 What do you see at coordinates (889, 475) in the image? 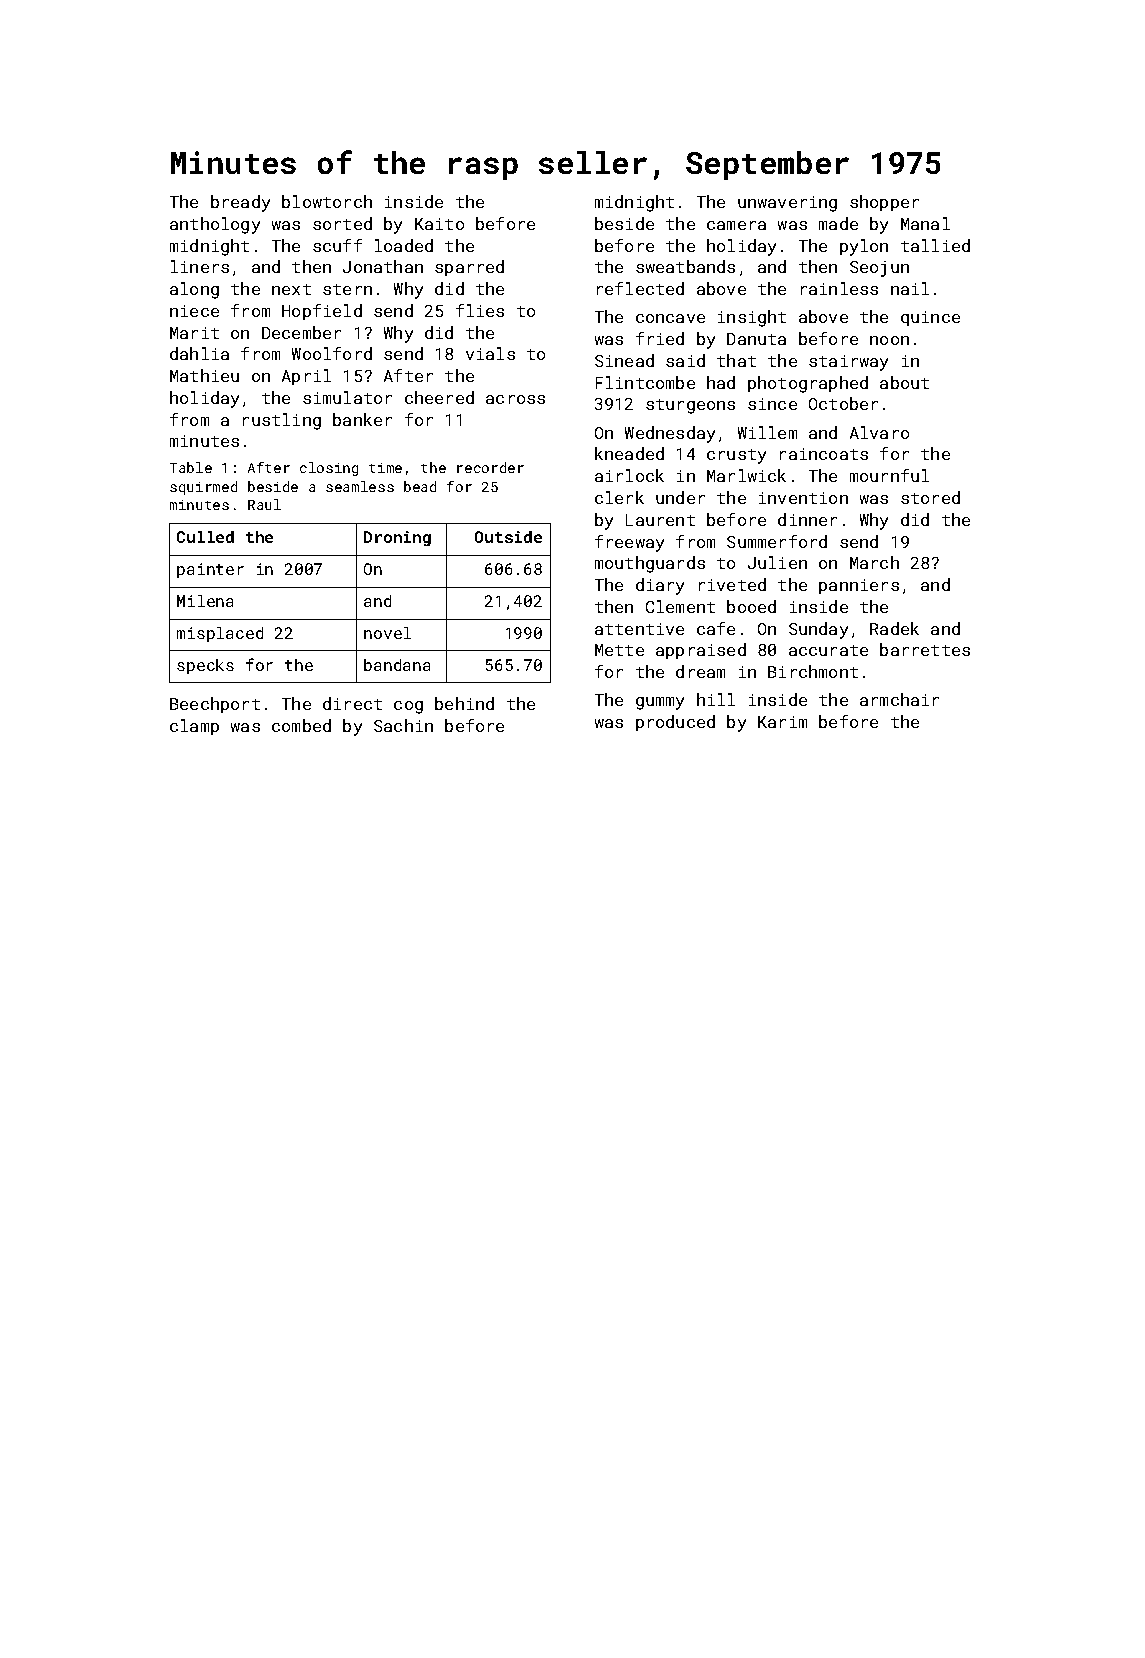
I see `mournful` at bounding box center [889, 475].
